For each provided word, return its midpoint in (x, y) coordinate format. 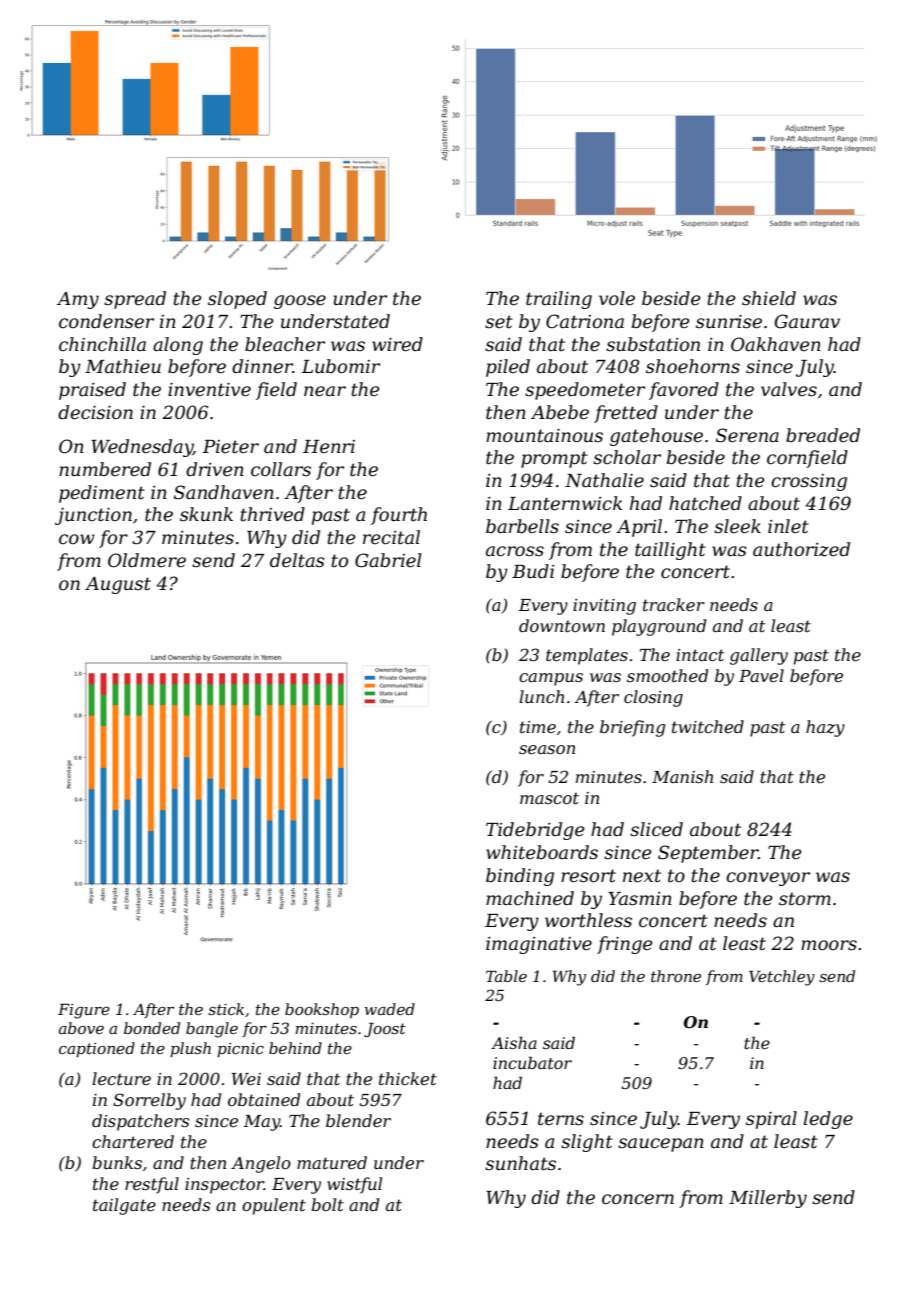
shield (769, 298)
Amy (78, 300)
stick (226, 1009)
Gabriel (388, 560)
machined (530, 898)
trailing (559, 300)
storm (805, 899)
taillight (670, 551)
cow (77, 539)
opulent (274, 1206)
